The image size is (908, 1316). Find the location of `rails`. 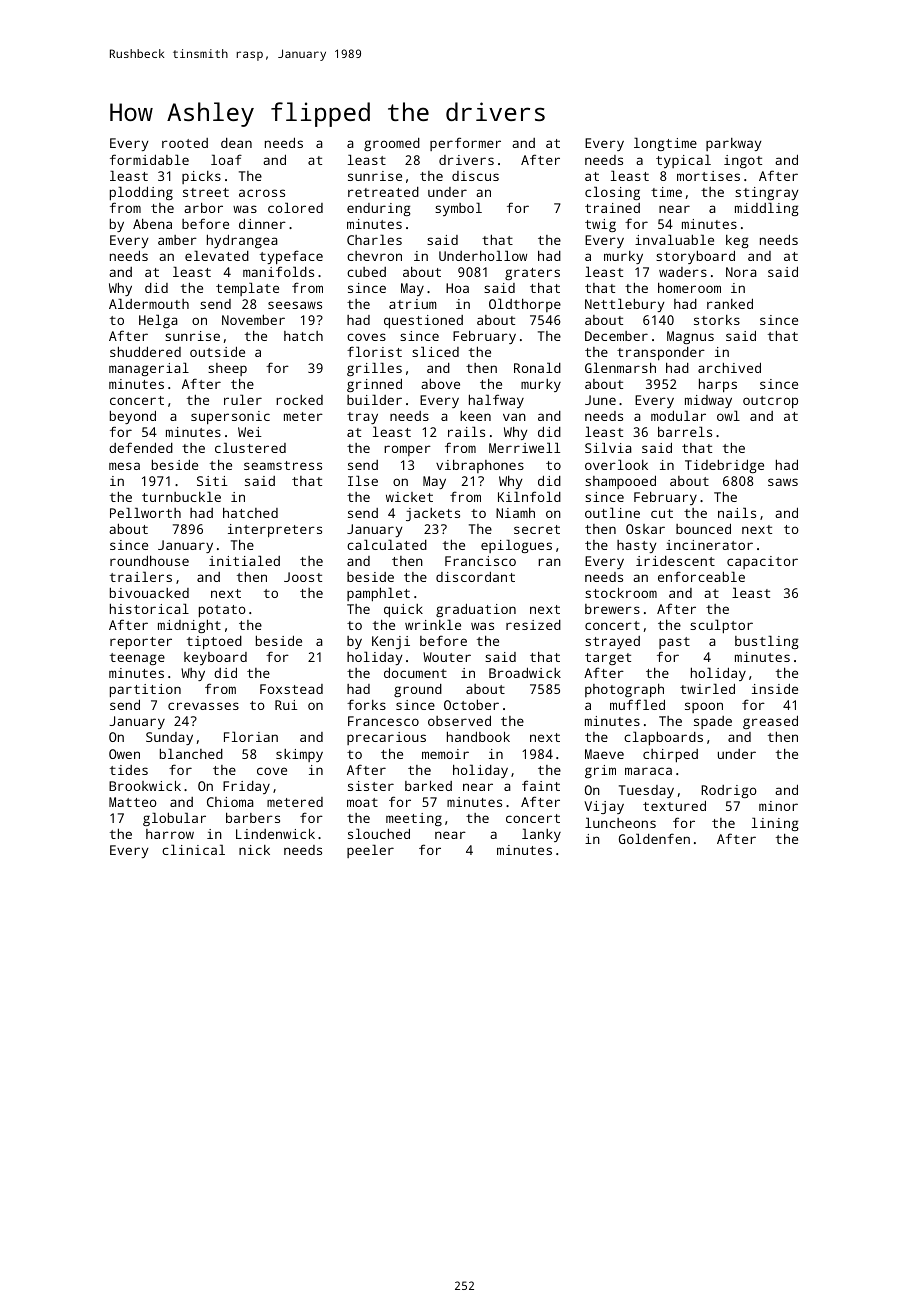

rails is located at coordinates (466, 431).
